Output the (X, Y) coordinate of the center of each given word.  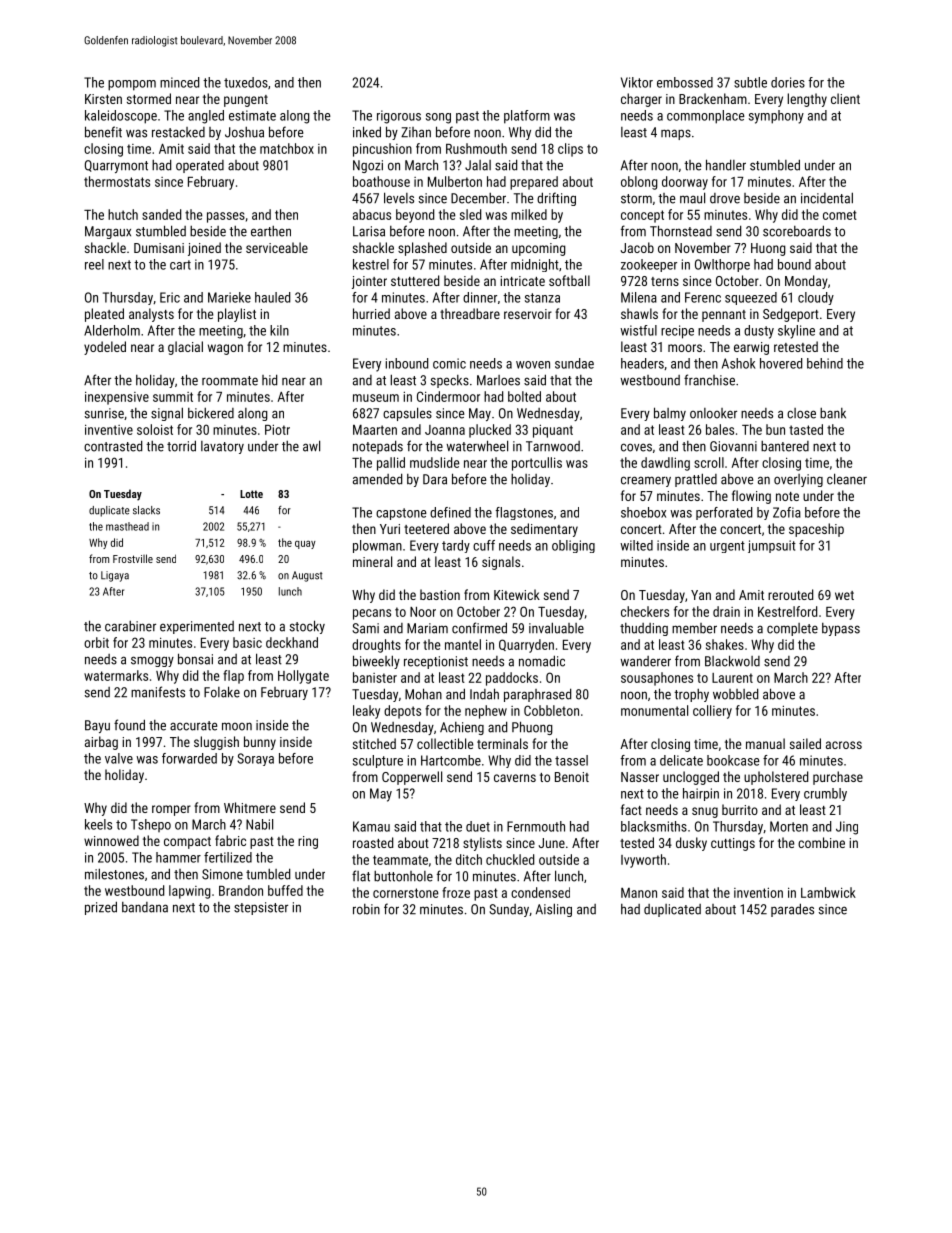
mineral (372, 561)
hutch (123, 214)
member (694, 628)
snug (705, 812)
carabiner (130, 626)
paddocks (512, 679)
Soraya (255, 759)
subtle (750, 82)
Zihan (416, 132)
